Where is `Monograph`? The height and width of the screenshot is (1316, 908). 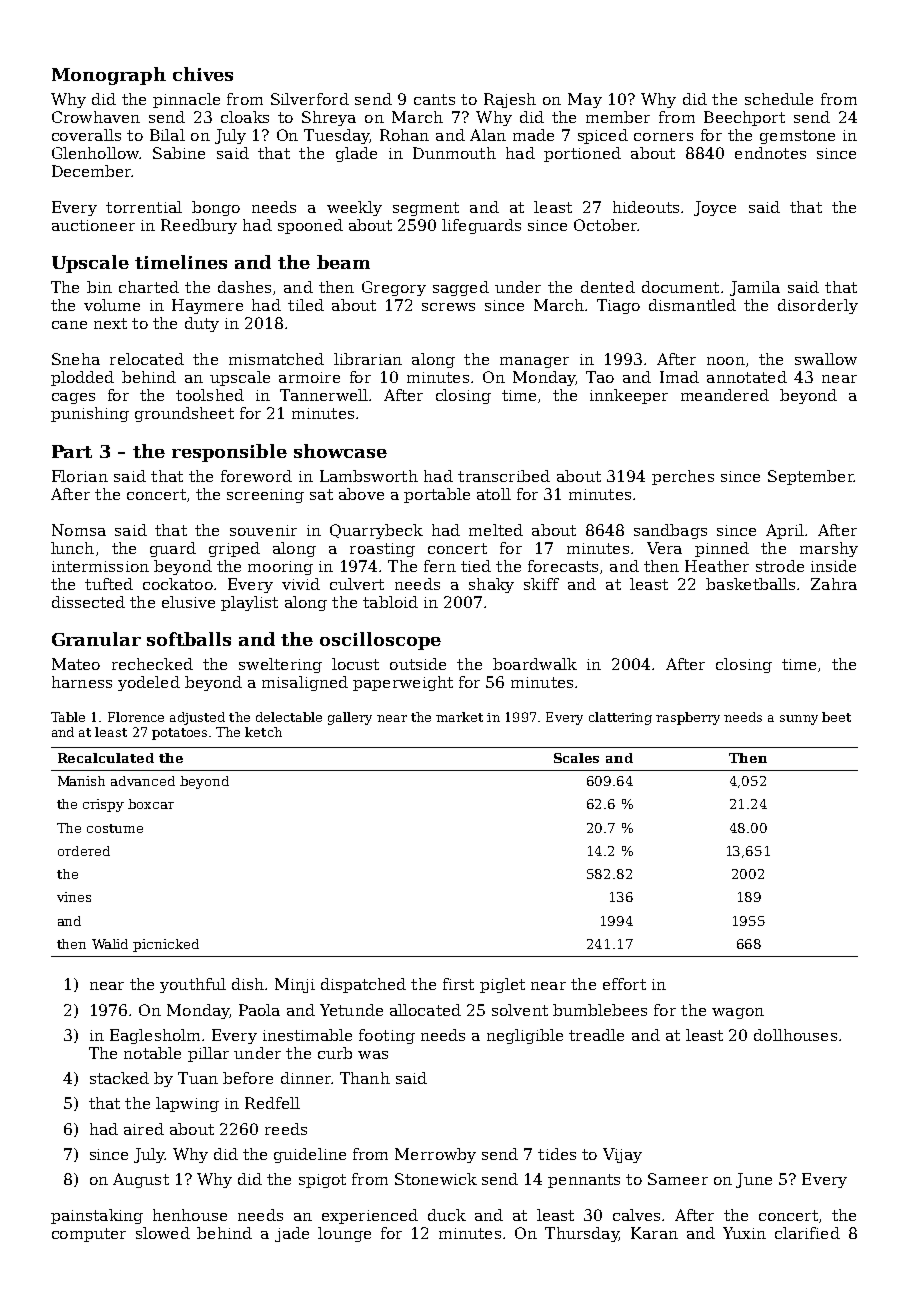 Monograph is located at coordinates (109, 76).
